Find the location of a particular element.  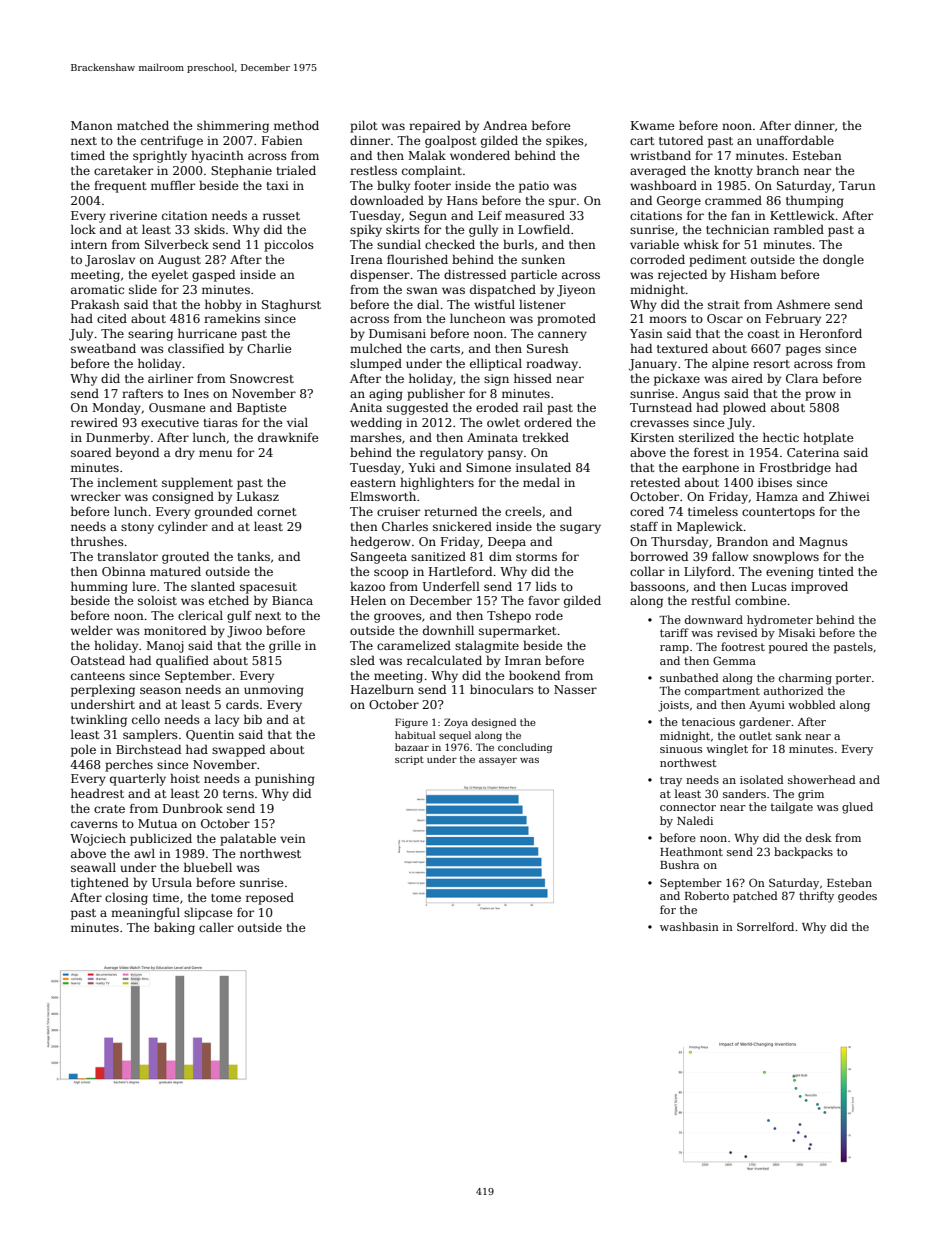

caller is located at coordinates (216, 927).
